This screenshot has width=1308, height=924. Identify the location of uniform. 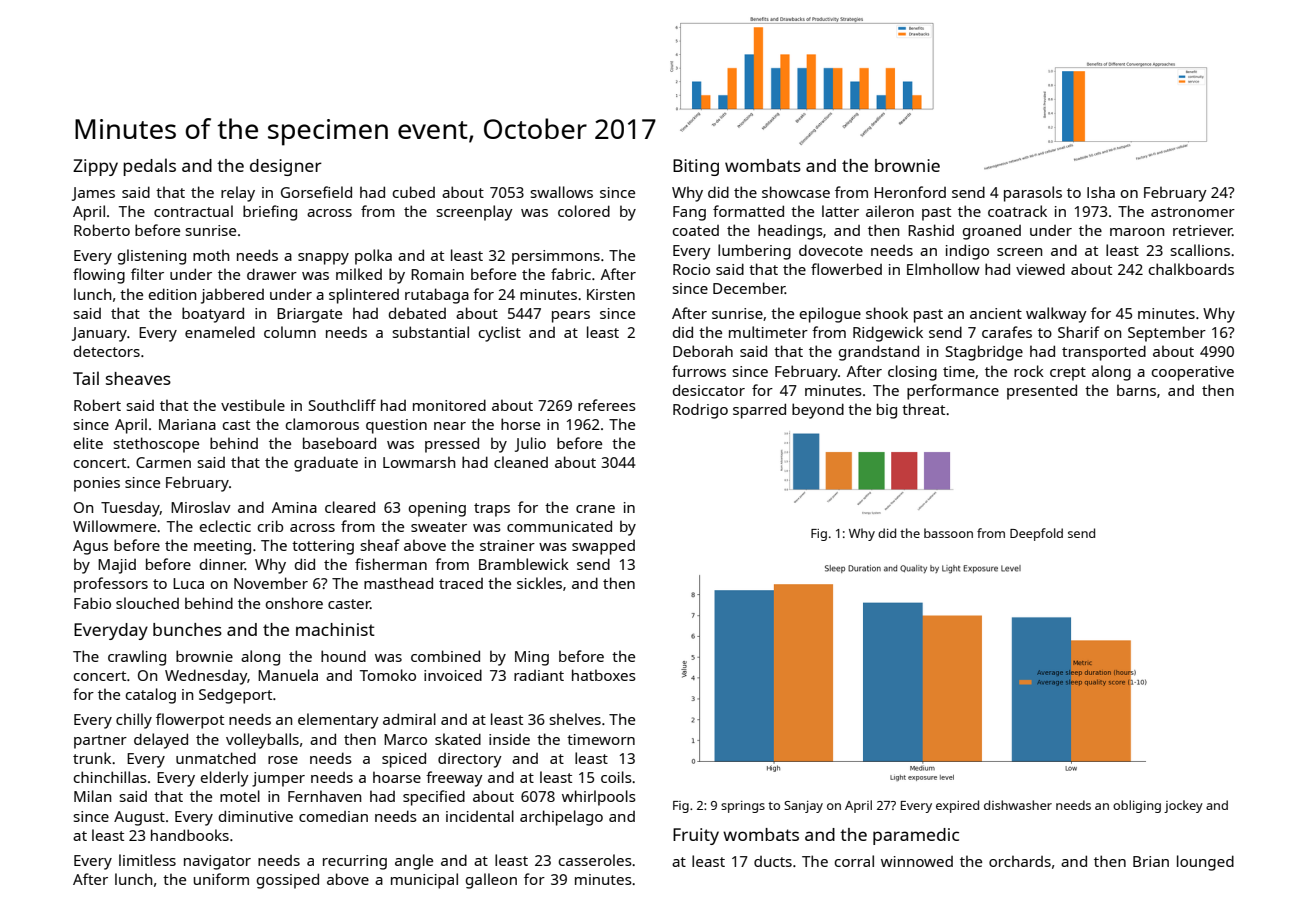
(221, 879).
